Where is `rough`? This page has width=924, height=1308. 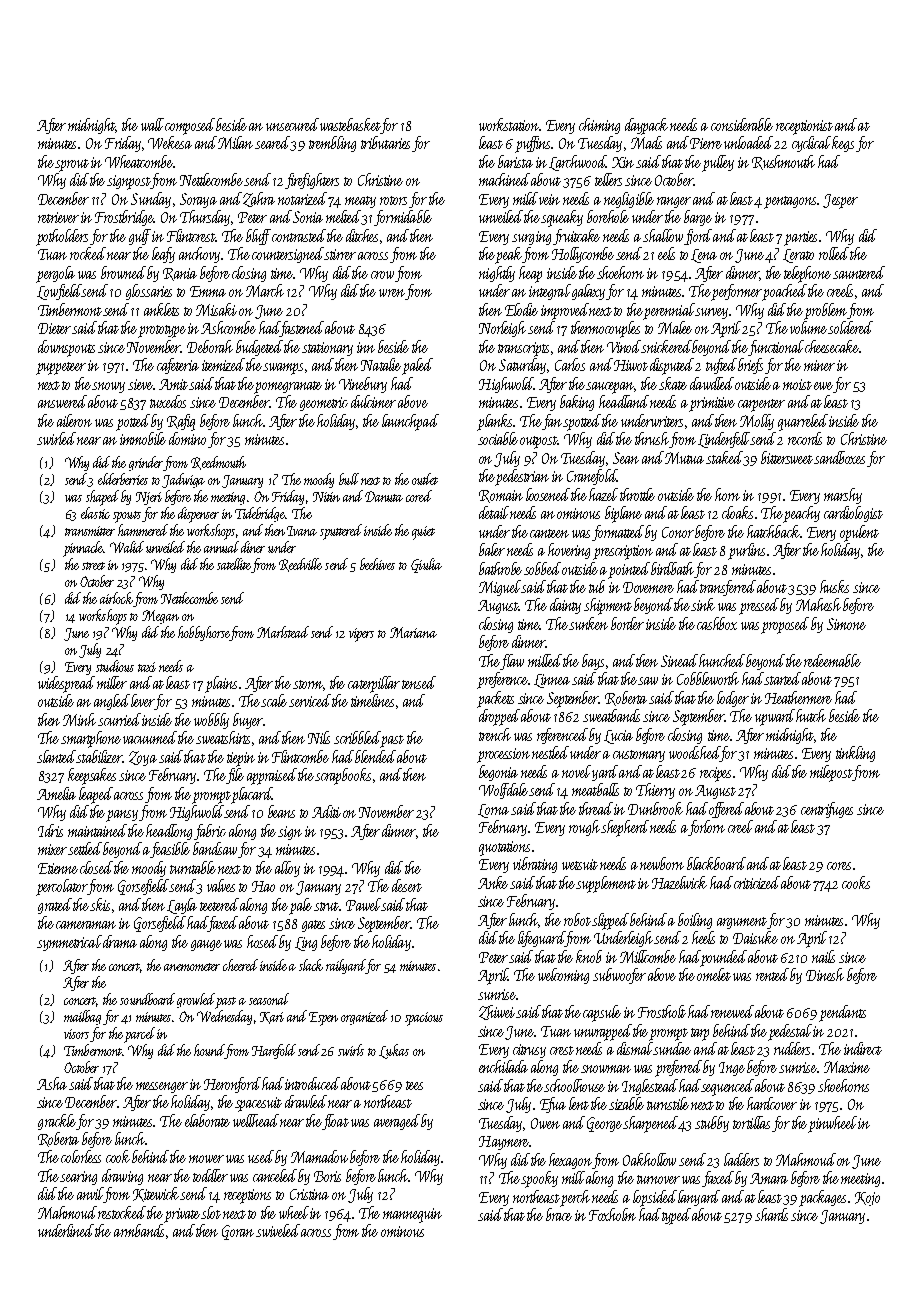 rough is located at coordinates (584, 828).
